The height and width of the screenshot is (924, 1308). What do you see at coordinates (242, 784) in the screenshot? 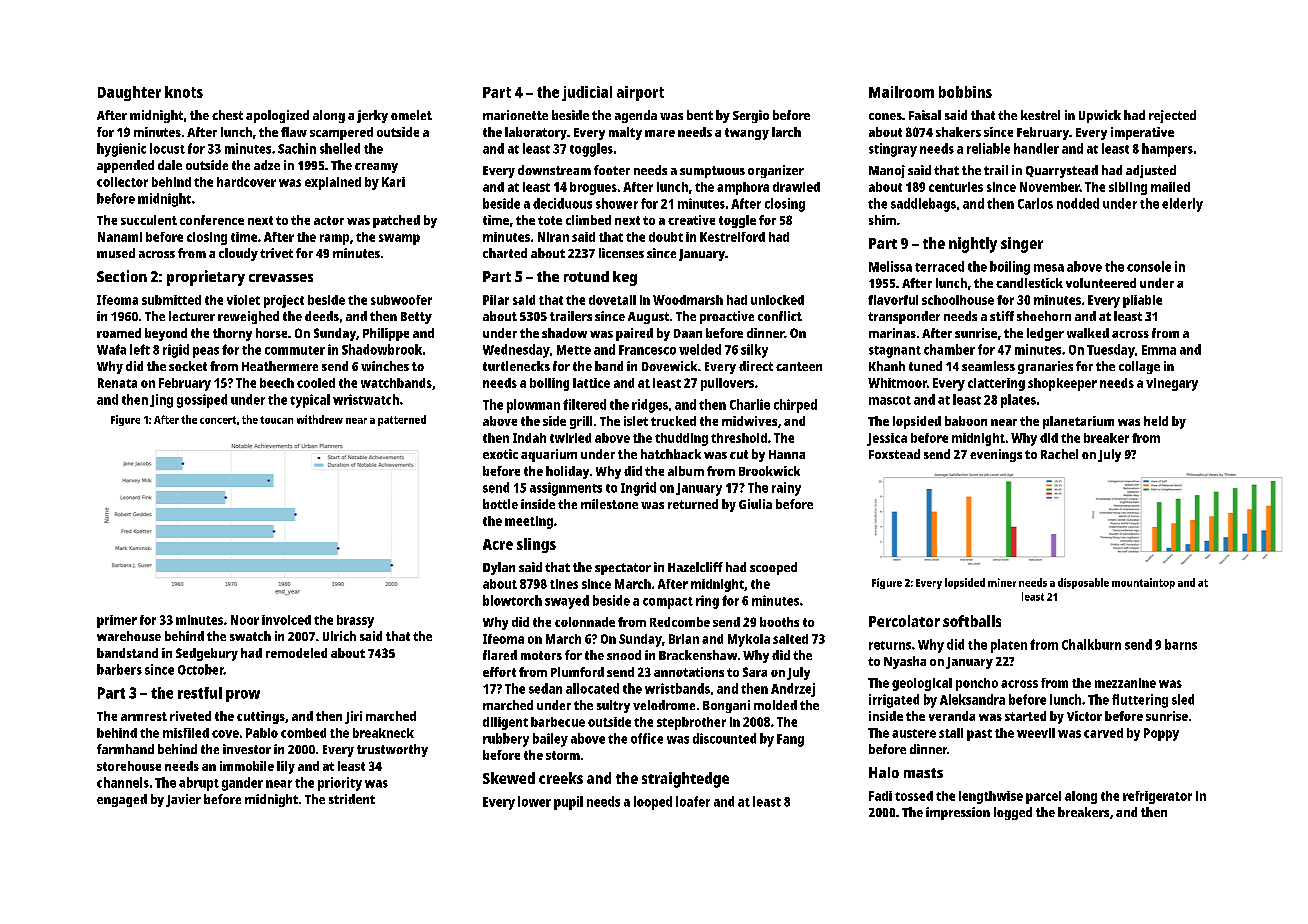
I see `gander` at bounding box center [242, 784].
